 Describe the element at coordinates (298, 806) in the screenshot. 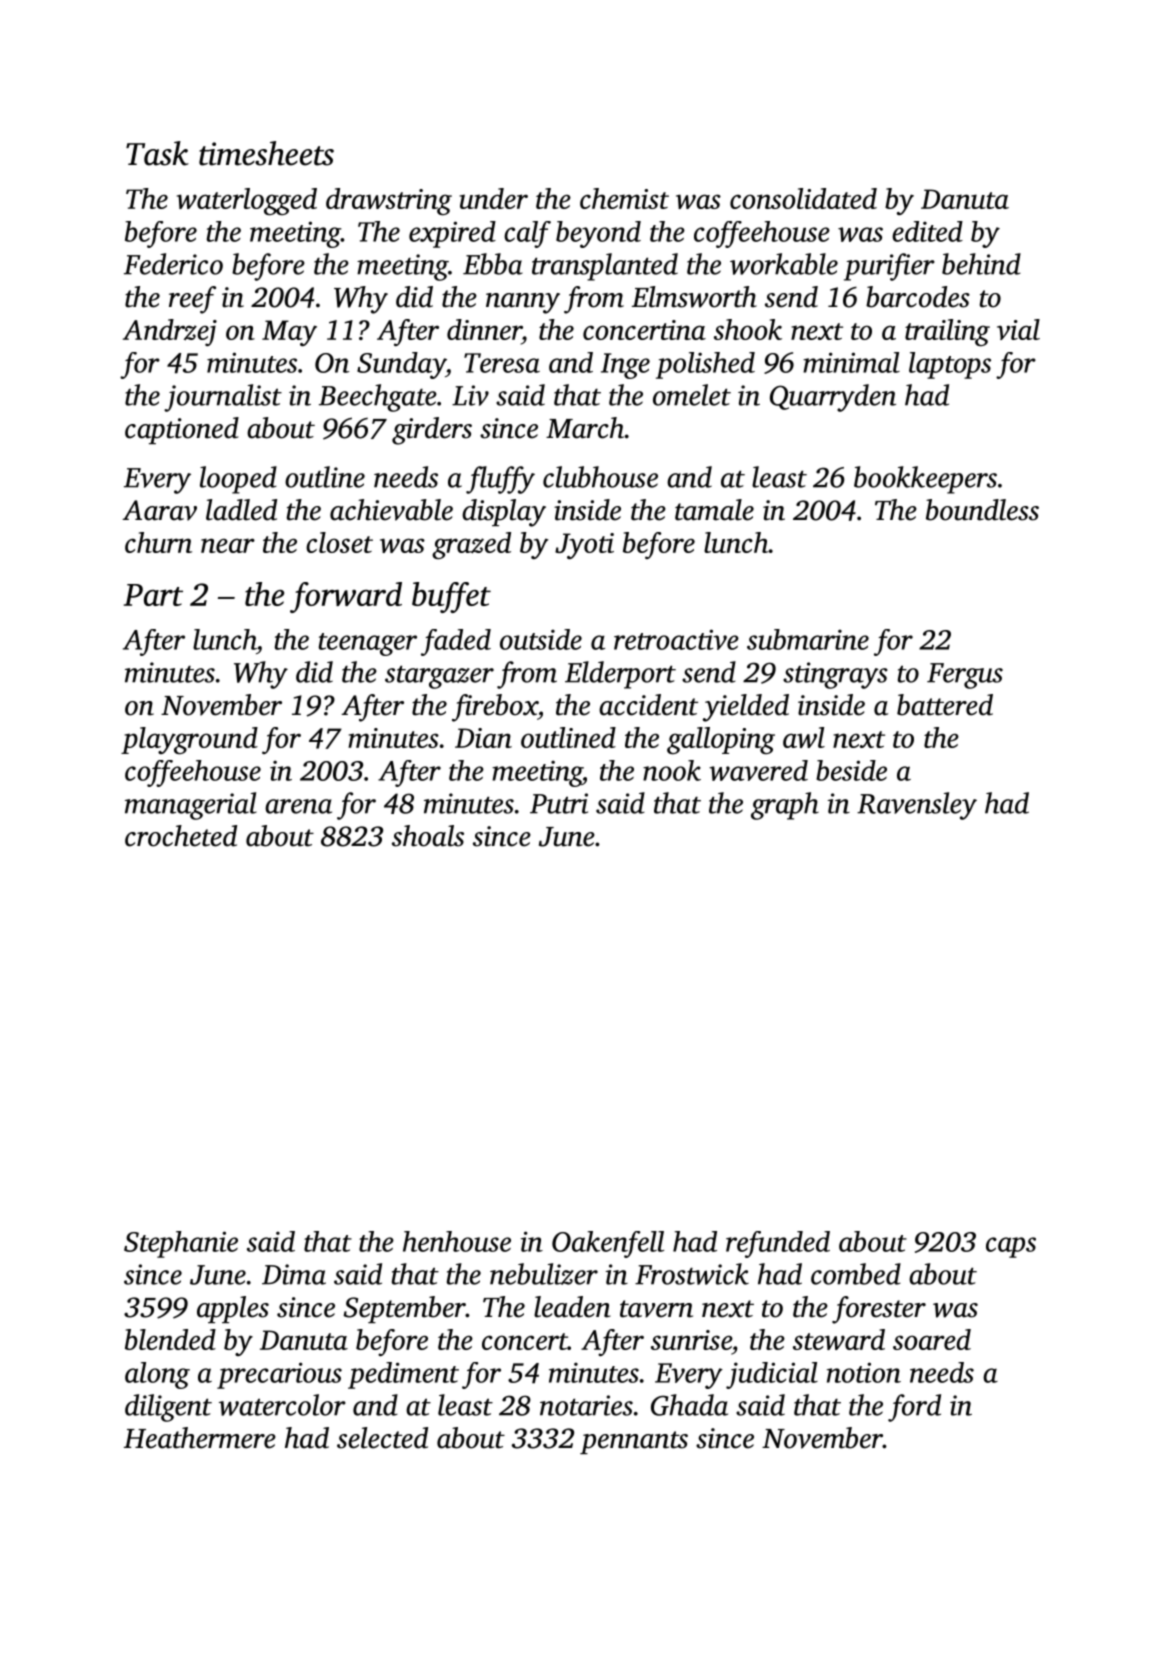

I see `arena` at that location.
